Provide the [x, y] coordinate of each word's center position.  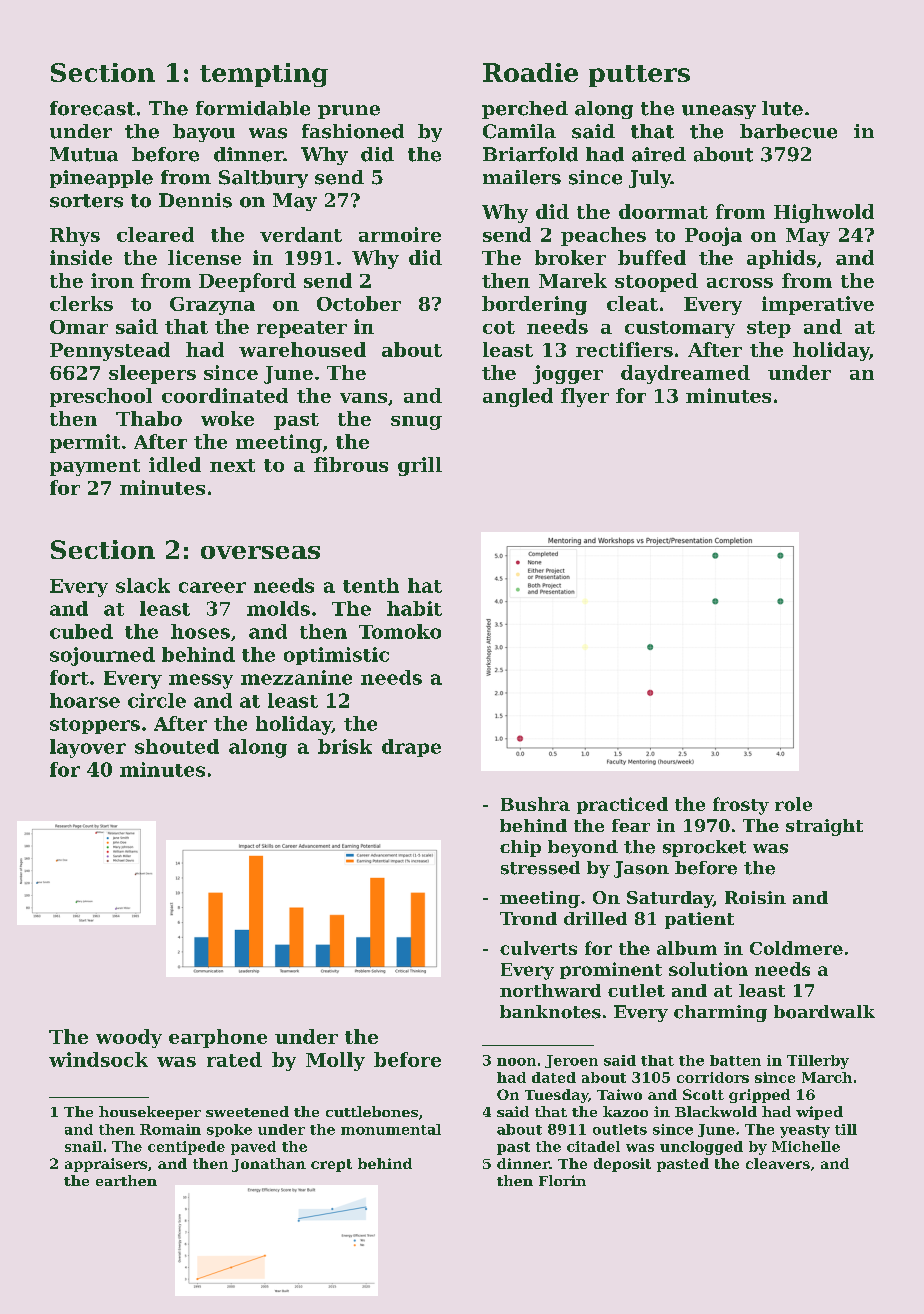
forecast [92, 108]
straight [824, 827]
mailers [522, 177]
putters [639, 76]
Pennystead [110, 351]
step [769, 329]
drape [411, 748]
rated [234, 1059]
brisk [345, 746]
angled [518, 397]
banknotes [550, 1012]
